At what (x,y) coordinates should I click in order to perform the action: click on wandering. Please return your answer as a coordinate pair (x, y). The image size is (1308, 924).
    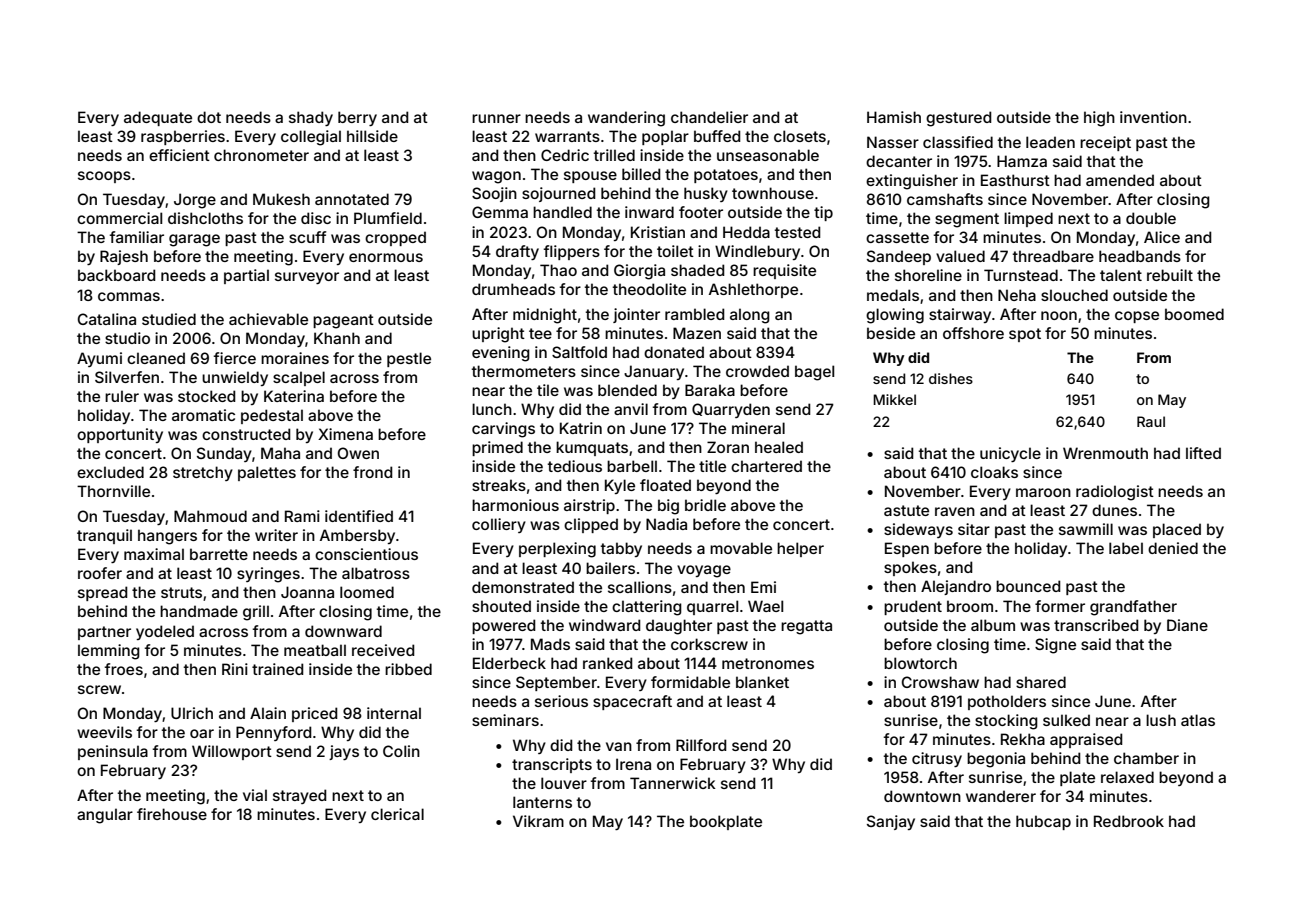
    Looking at the image, I should click on (626, 119).
